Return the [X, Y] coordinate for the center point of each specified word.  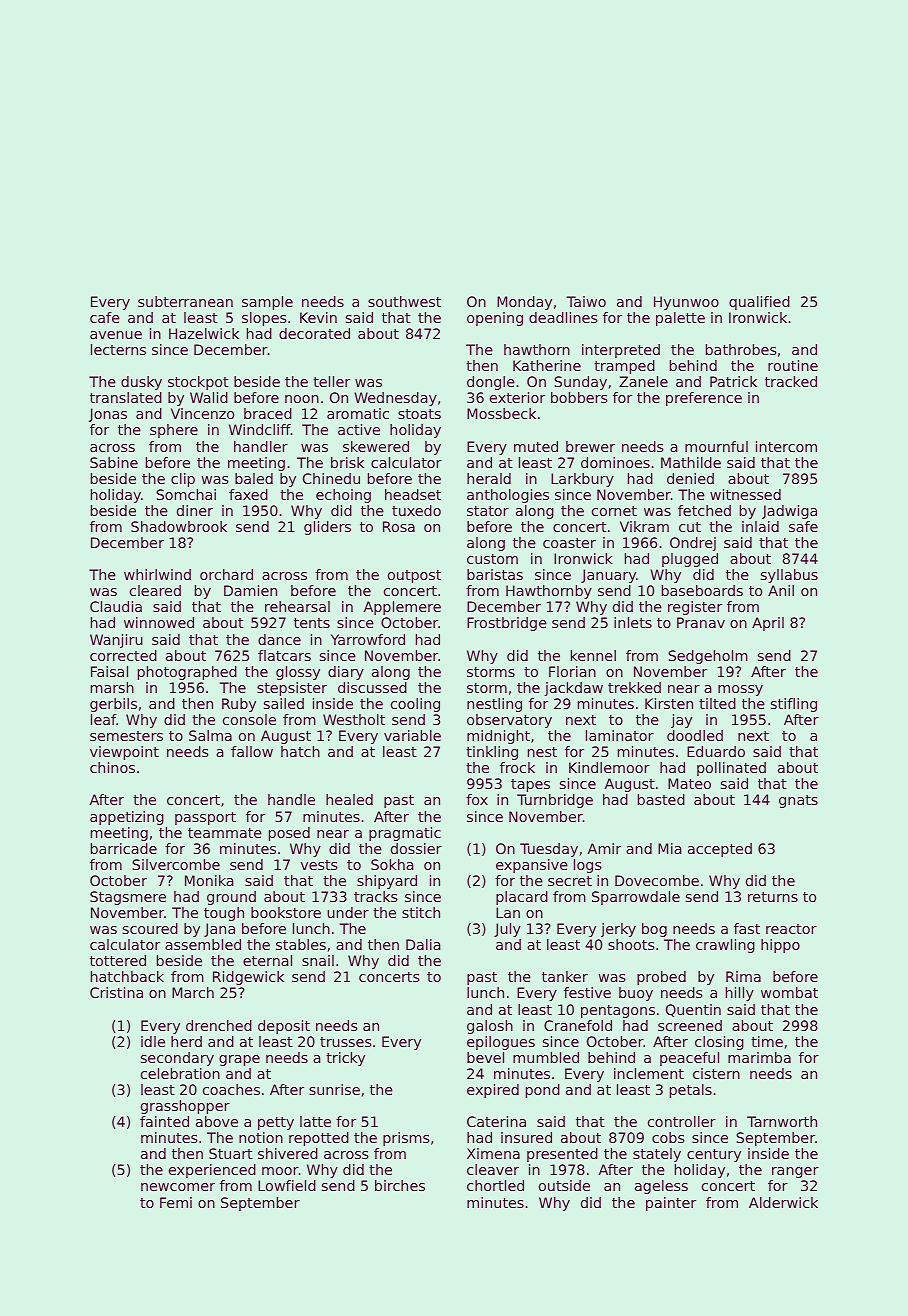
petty [276, 1123]
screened [690, 1025]
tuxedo [416, 510]
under [348, 912]
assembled [203, 944]
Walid [209, 397]
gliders [327, 528]
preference [704, 399]
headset [413, 494]
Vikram [644, 526]
